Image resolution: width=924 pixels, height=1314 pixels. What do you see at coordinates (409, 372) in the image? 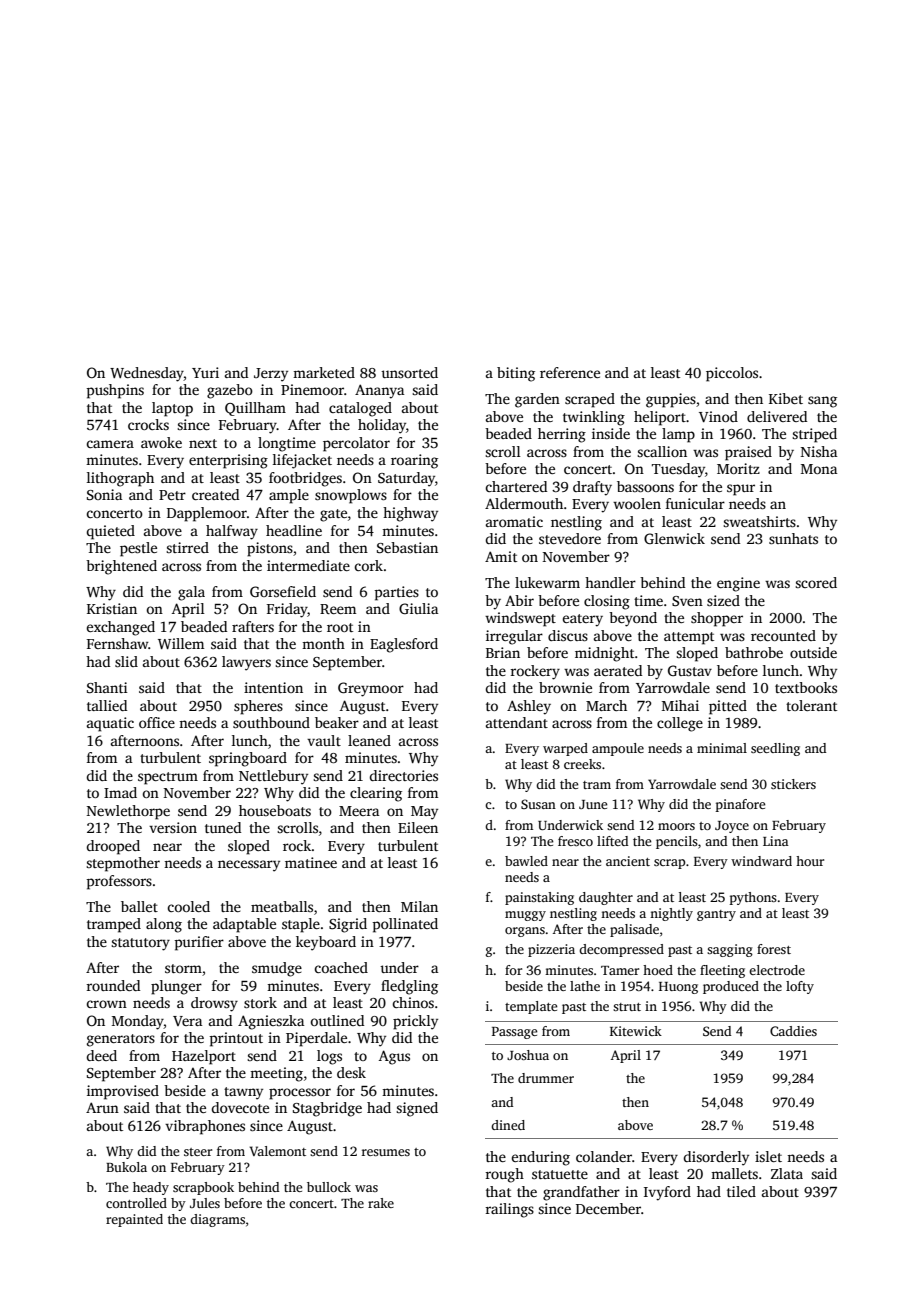
I see `unsorted` at bounding box center [409, 372].
